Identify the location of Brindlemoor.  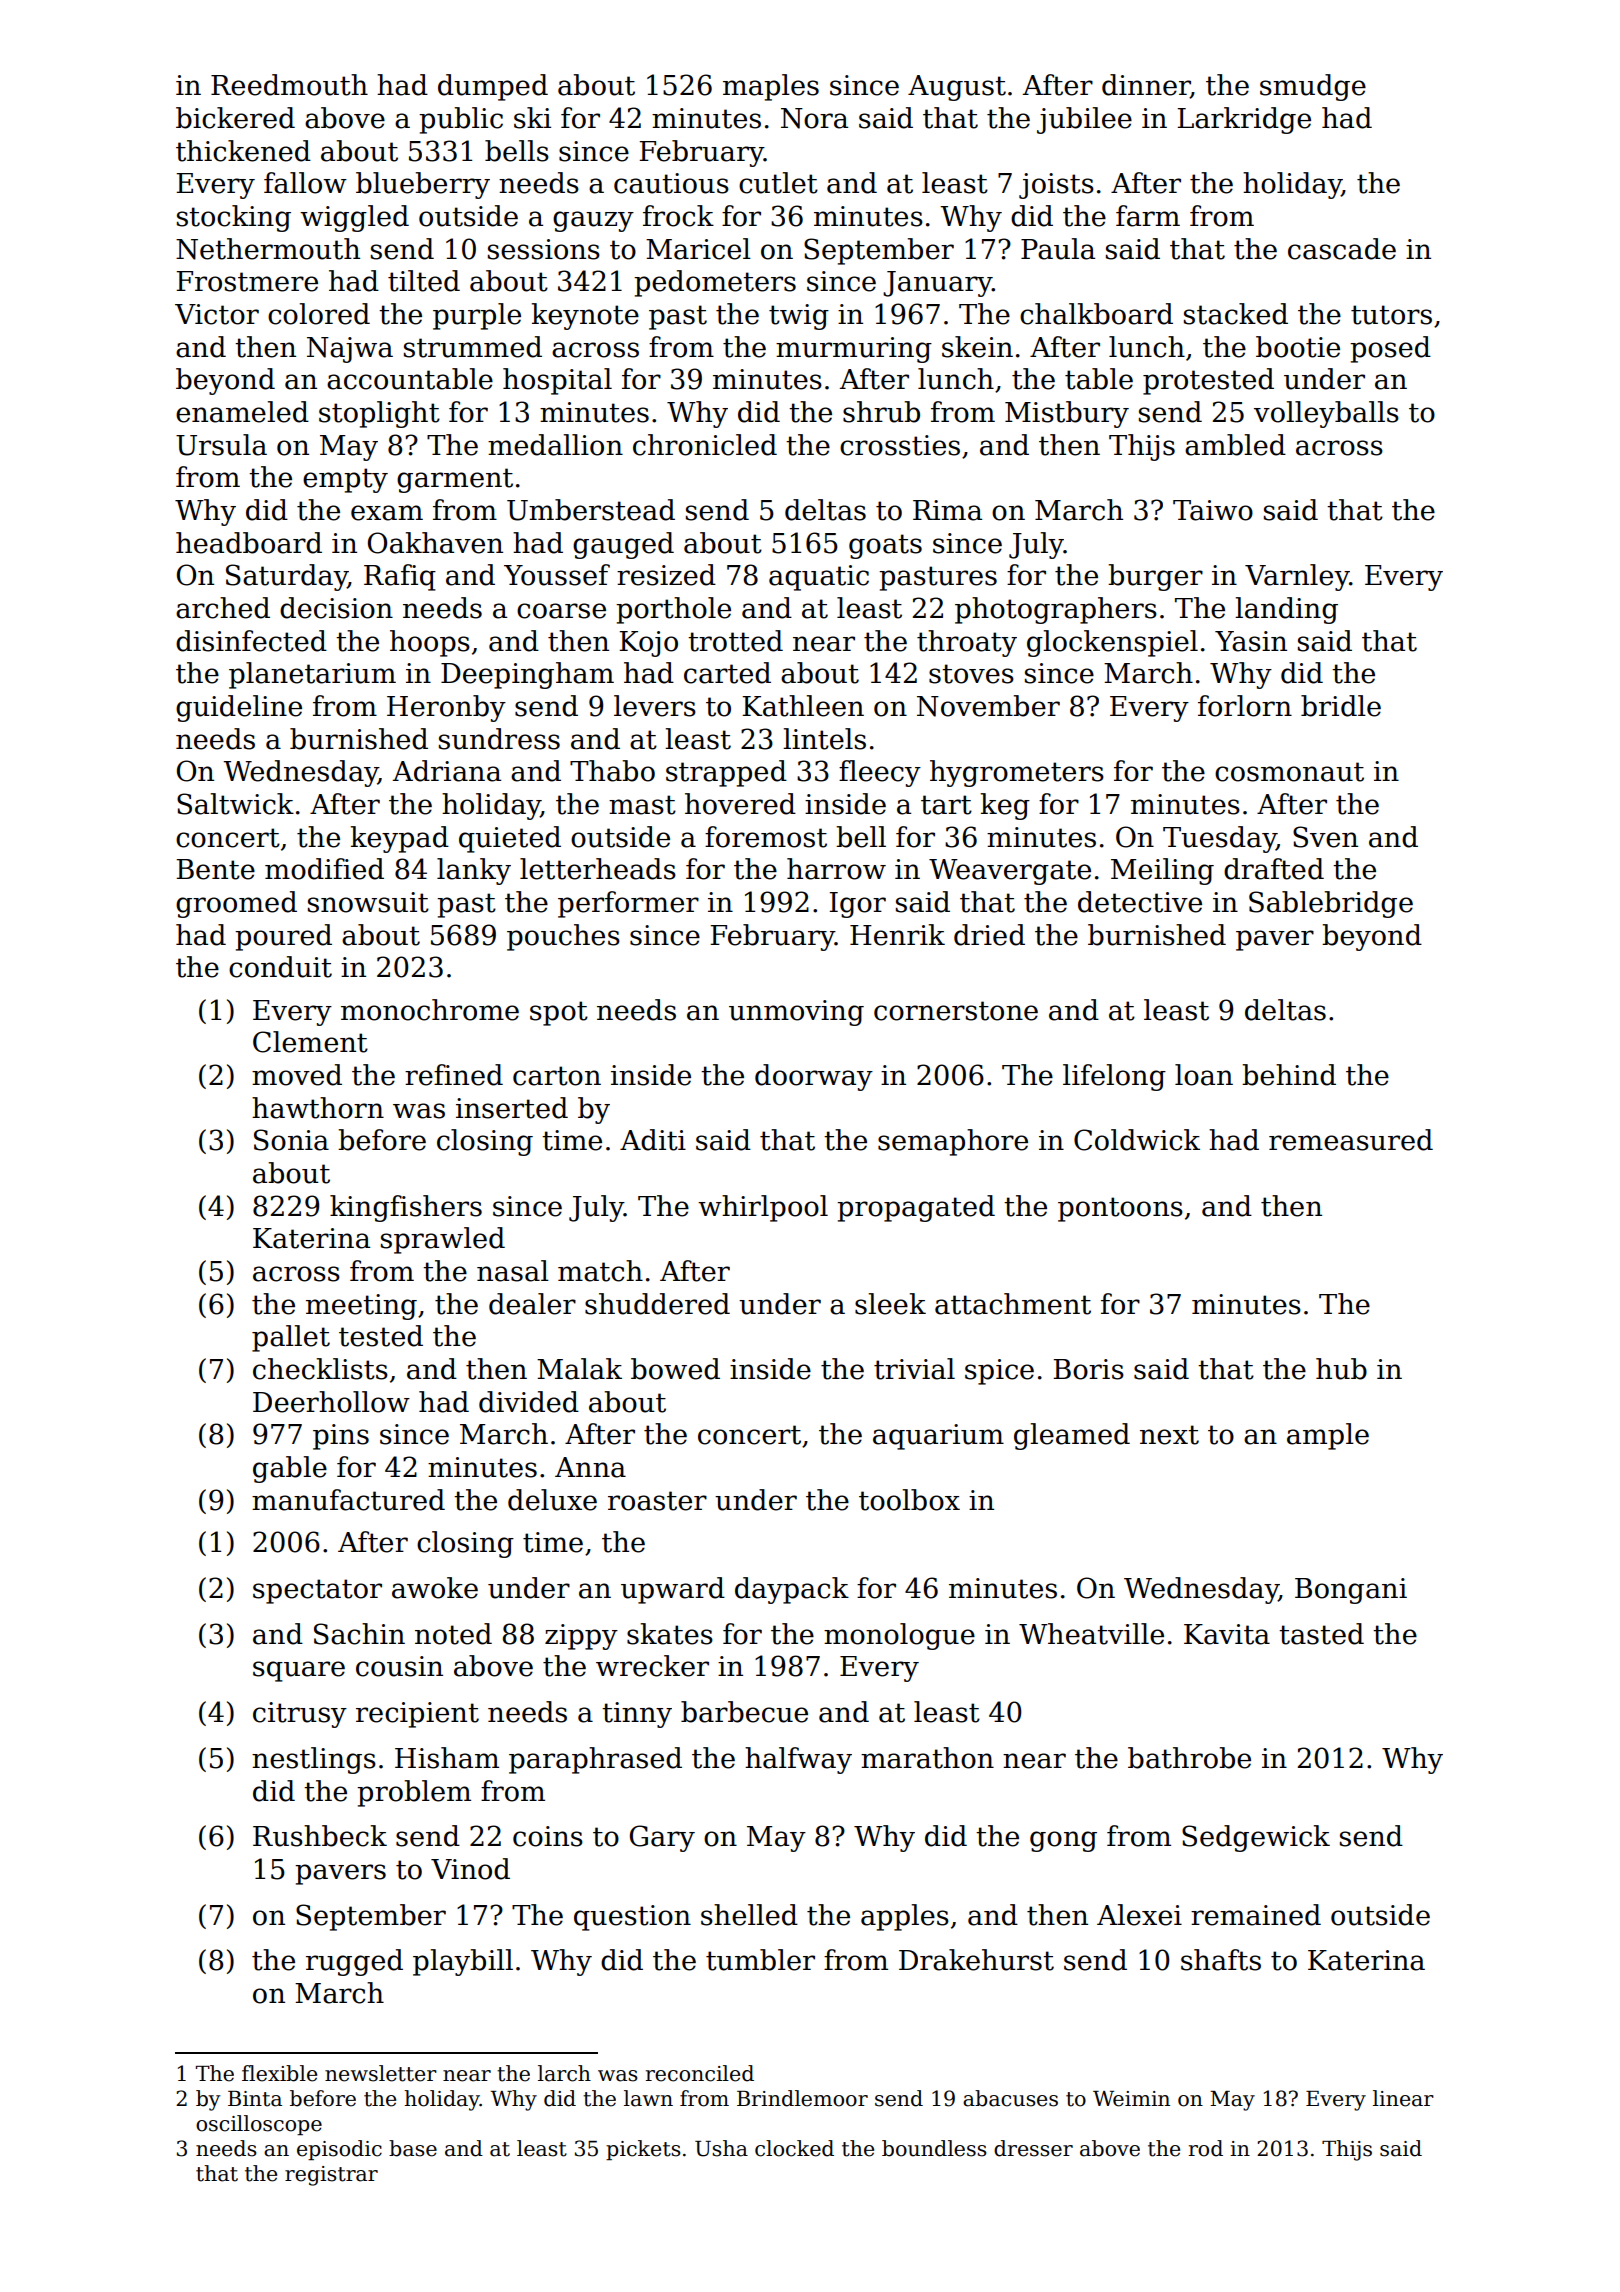
(802, 2098).
